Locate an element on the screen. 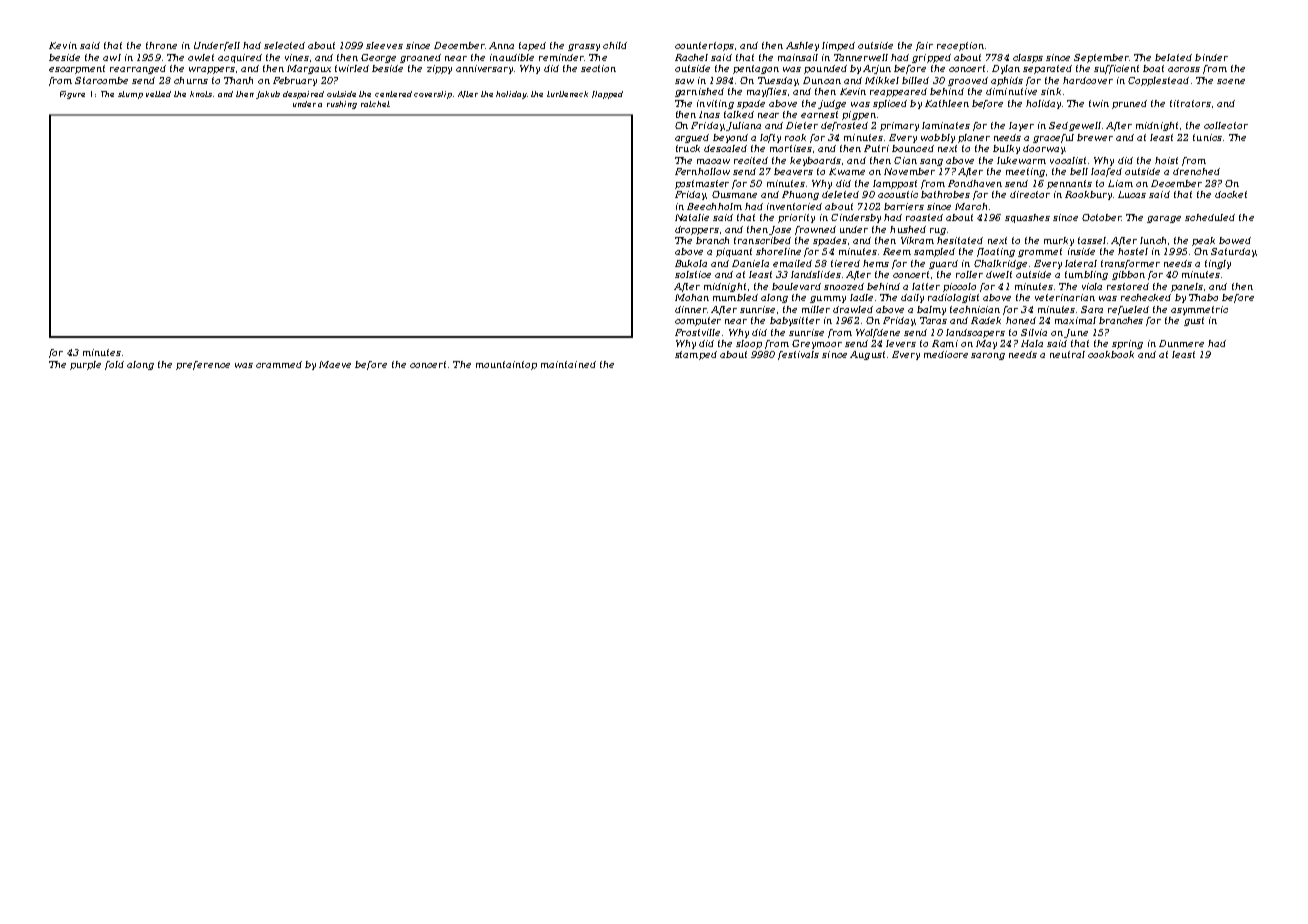 This screenshot has width=1308, height=924. Bukola is located at coordinates (691, 263).
